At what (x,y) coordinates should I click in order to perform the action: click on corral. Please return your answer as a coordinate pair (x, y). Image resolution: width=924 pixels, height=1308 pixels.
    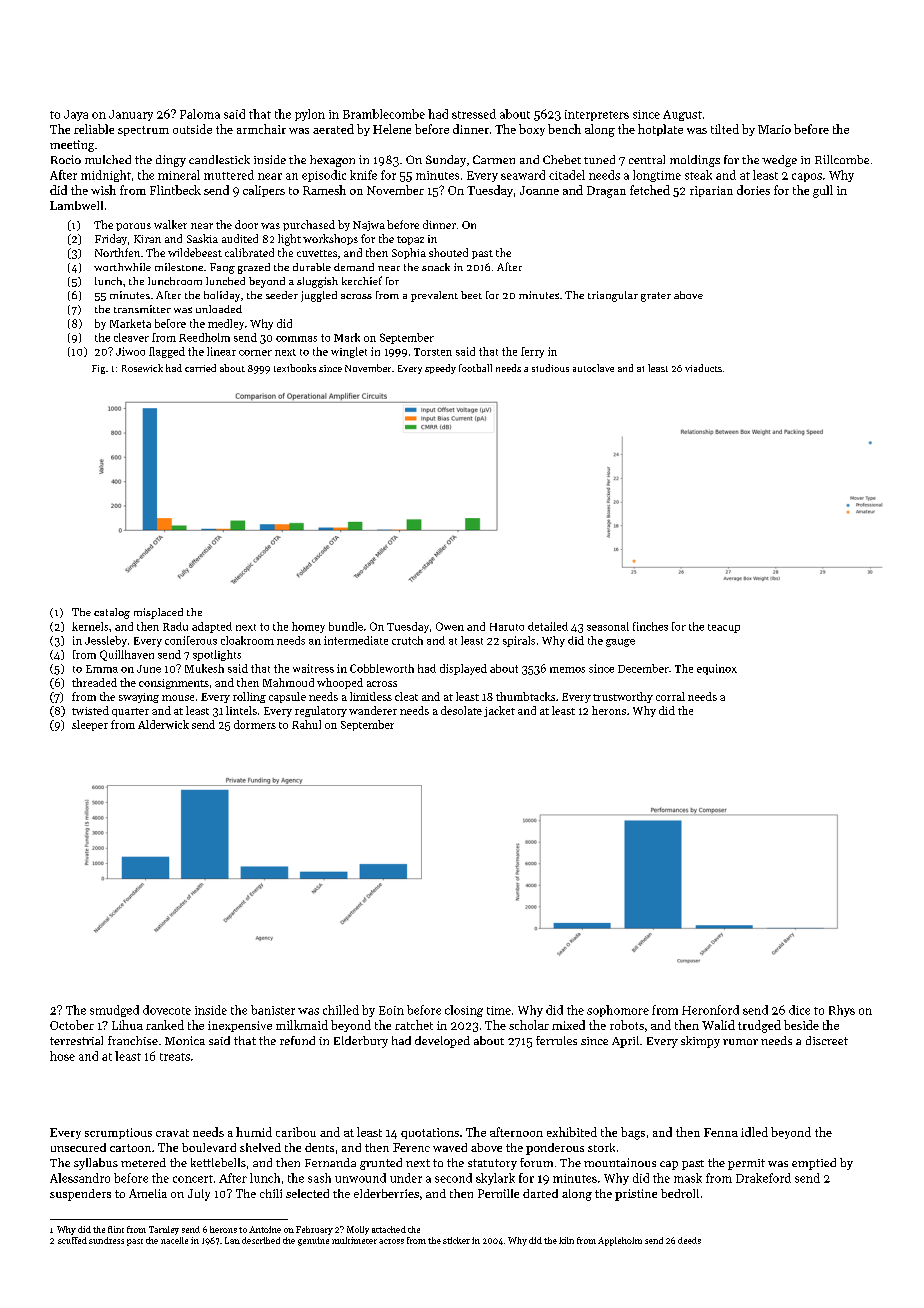
    Looking at the image, I should click on (670, 696).
